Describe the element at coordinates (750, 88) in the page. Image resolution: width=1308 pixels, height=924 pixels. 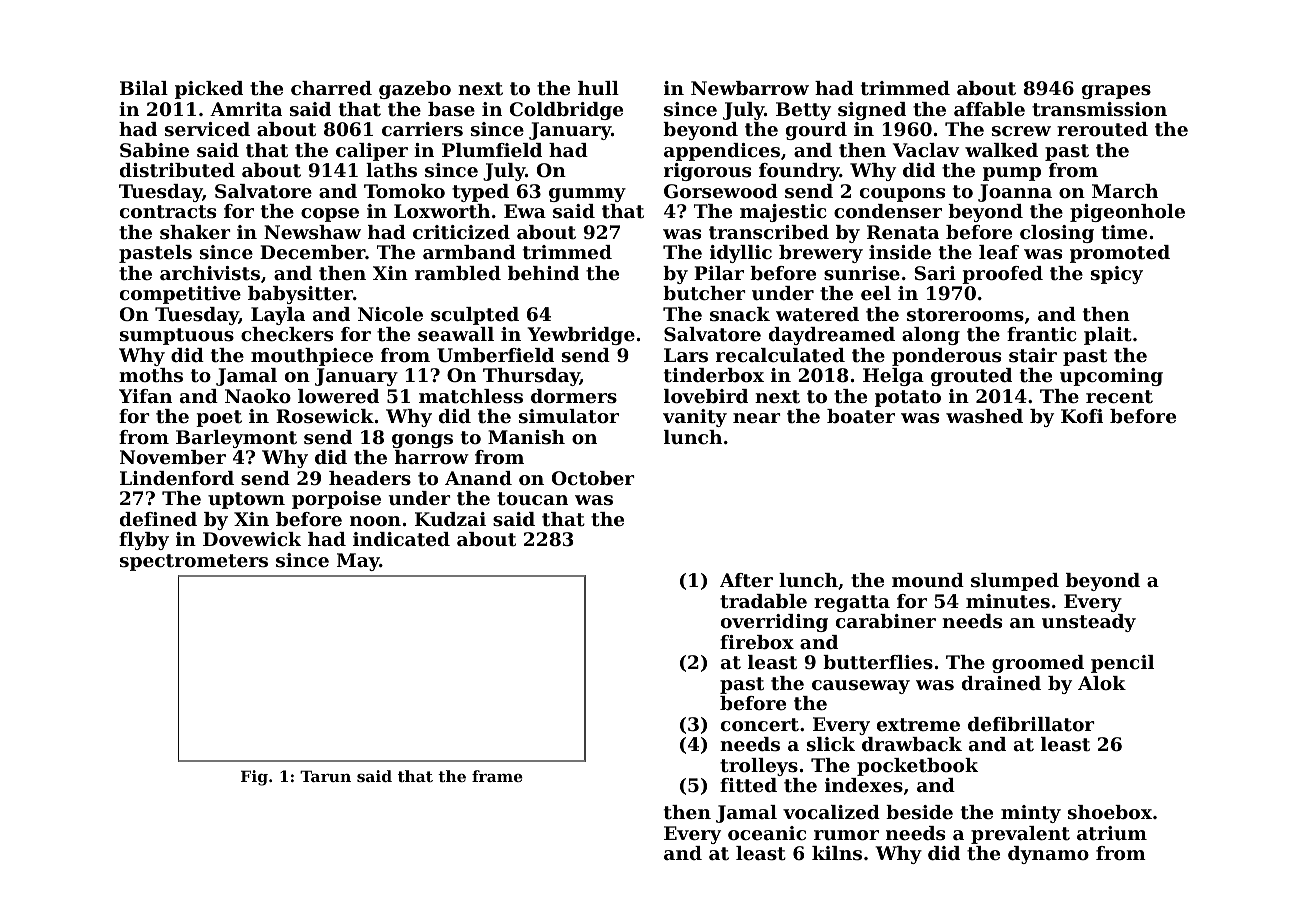
I see `Newbarrow` at that location.
